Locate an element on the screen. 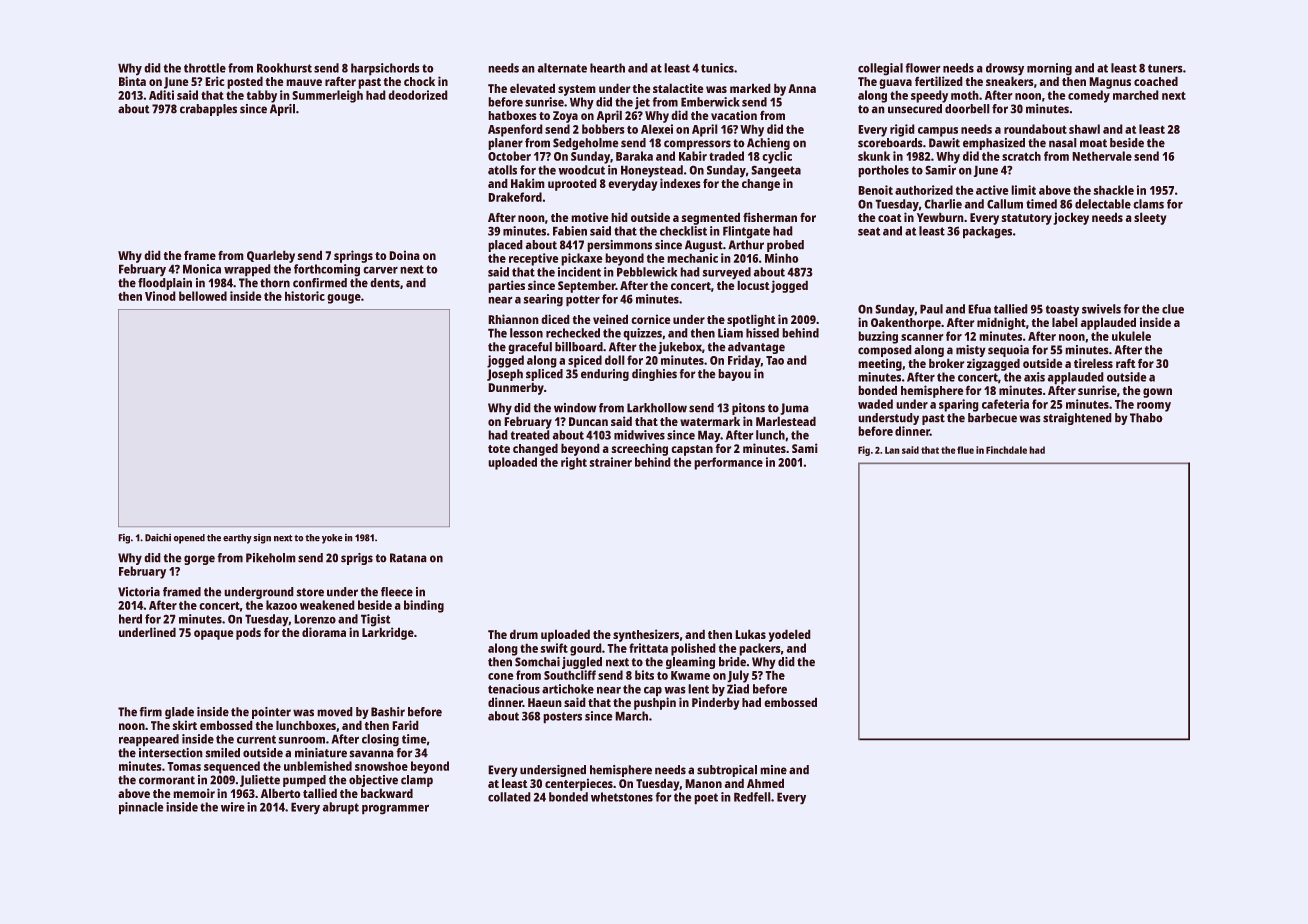 This screenshot has width=1308, height=924. Nethervale is located at coordinates (1102, 156).
